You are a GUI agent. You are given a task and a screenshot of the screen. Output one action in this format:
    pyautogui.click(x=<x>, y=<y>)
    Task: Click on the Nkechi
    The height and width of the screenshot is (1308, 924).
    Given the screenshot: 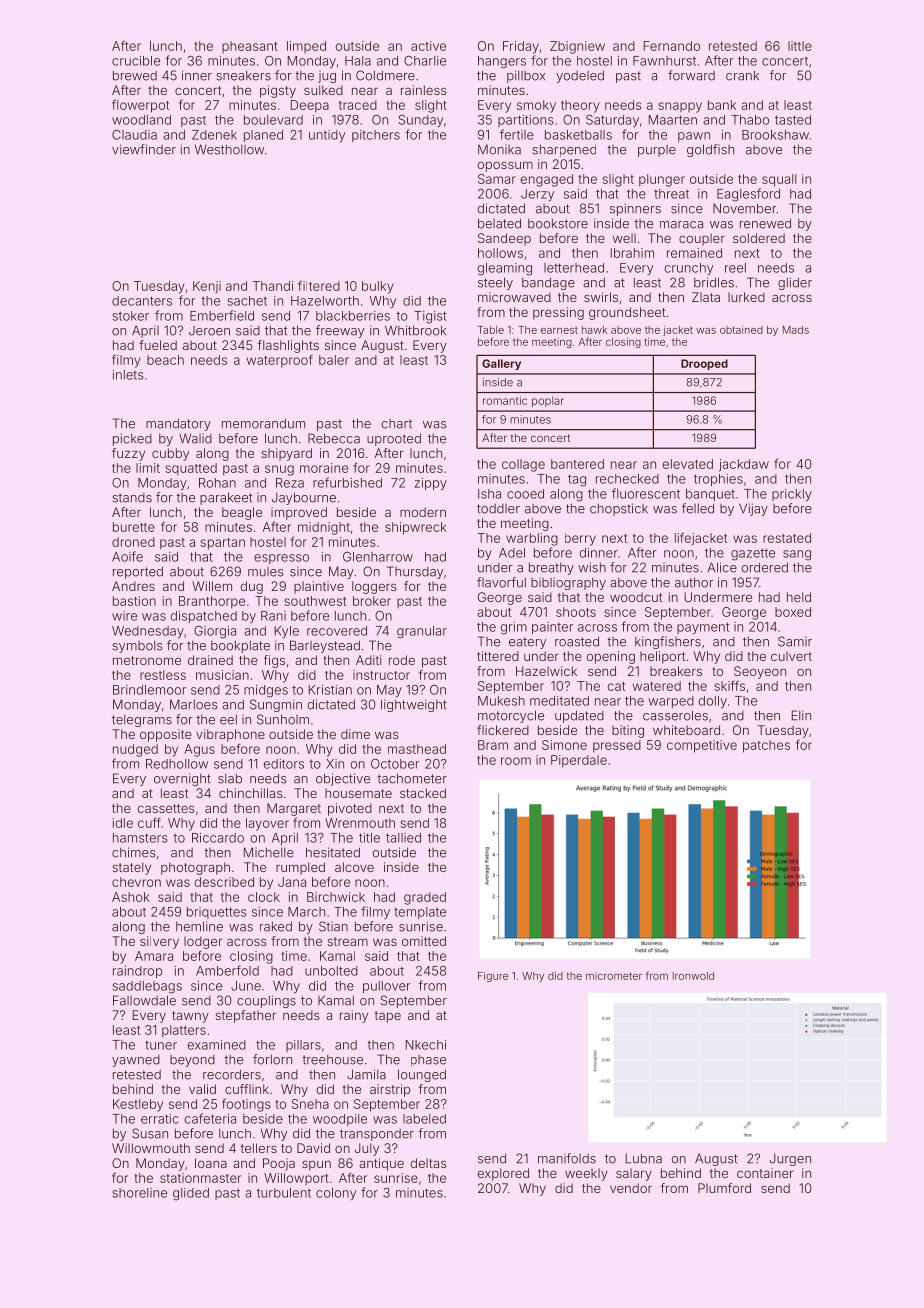 What is the action you would take?
    pyautogui.click(x=426, y=1045)
